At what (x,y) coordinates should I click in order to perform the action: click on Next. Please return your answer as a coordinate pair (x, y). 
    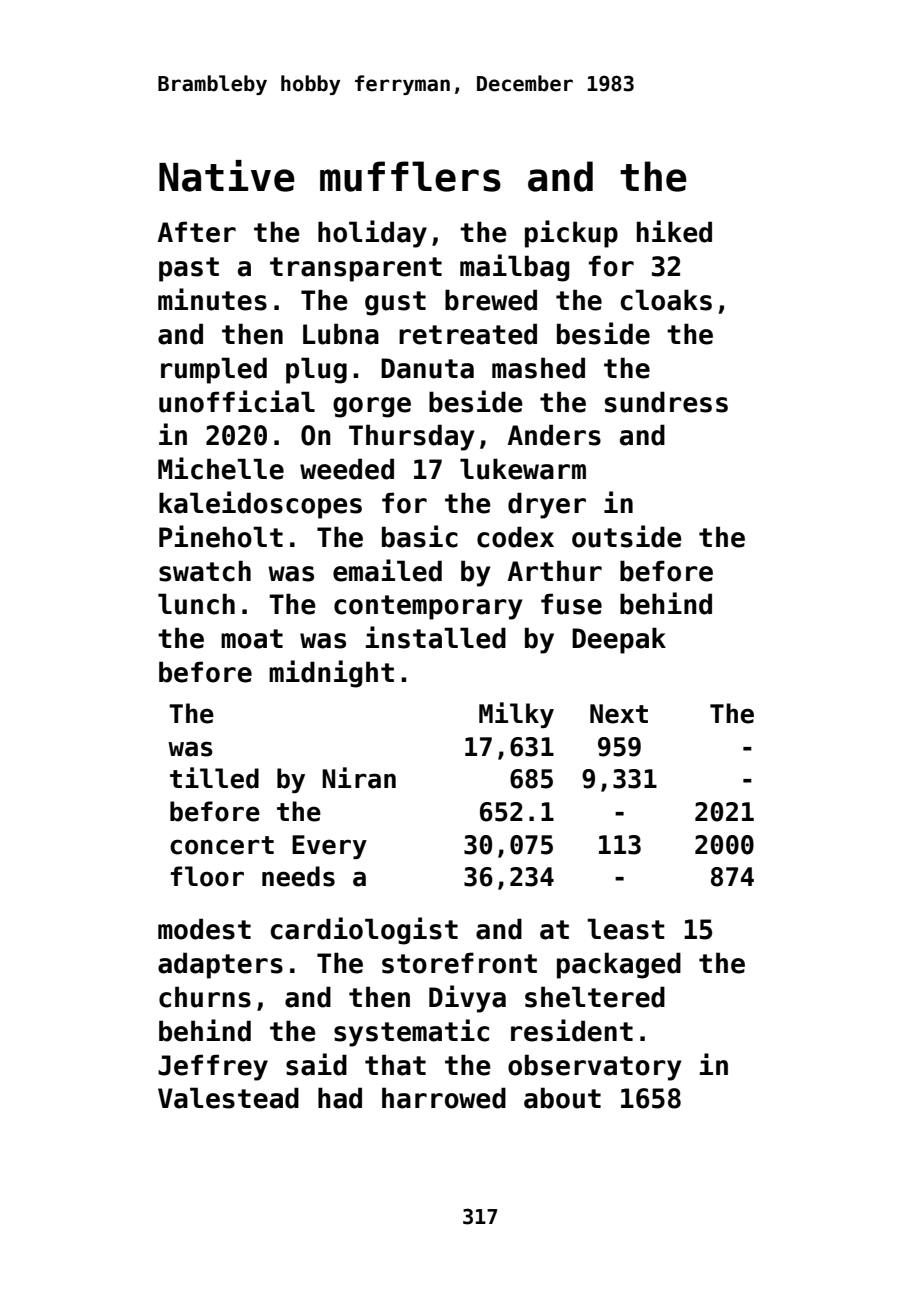
    Looking at the image, I should click on (619, 714).
